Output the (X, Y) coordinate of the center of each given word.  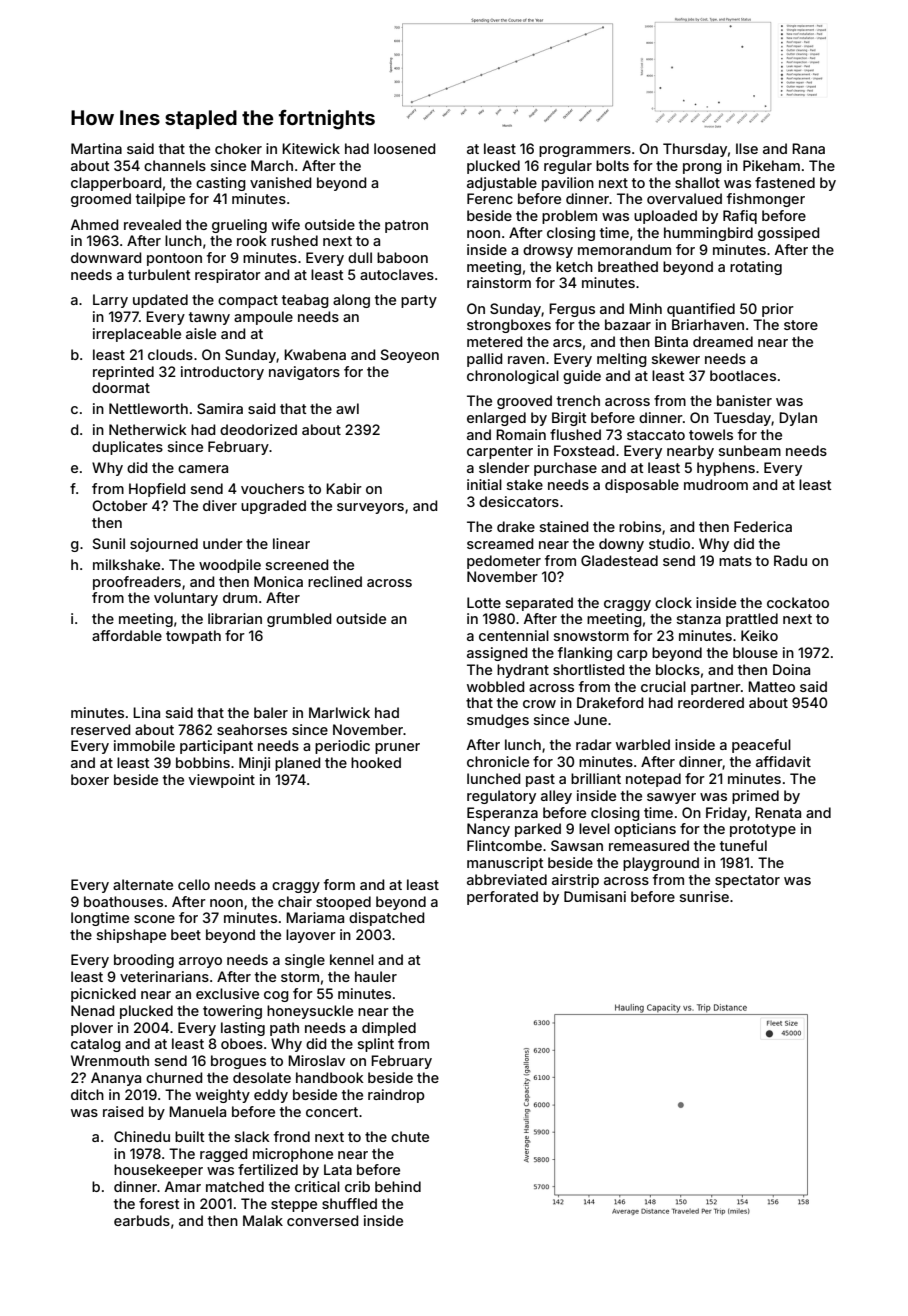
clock (673, 602)
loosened (405, 148)
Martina (96, 148)
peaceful (761, 746)
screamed (500, 543)
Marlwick (339, 712)
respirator (228, 276)
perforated (502, 898)
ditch (87, 1094)
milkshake (126, 564)
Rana (808, 148)
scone (154, 919)
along (351, 301)
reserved (101, 729)
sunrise (704, 896)
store (801, 325)
